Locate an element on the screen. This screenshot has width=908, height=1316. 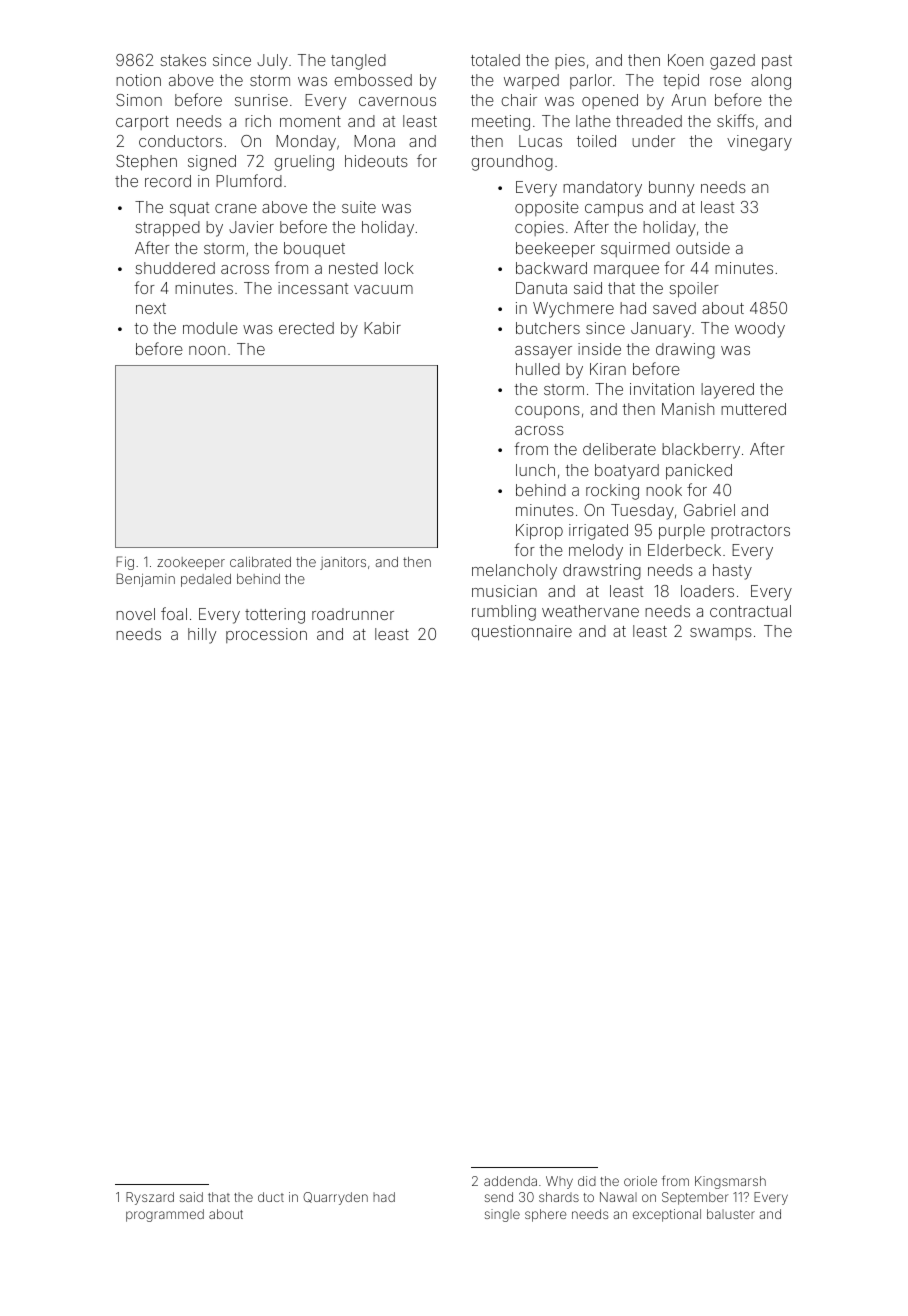
procession is located at coordinates (266, 635).
